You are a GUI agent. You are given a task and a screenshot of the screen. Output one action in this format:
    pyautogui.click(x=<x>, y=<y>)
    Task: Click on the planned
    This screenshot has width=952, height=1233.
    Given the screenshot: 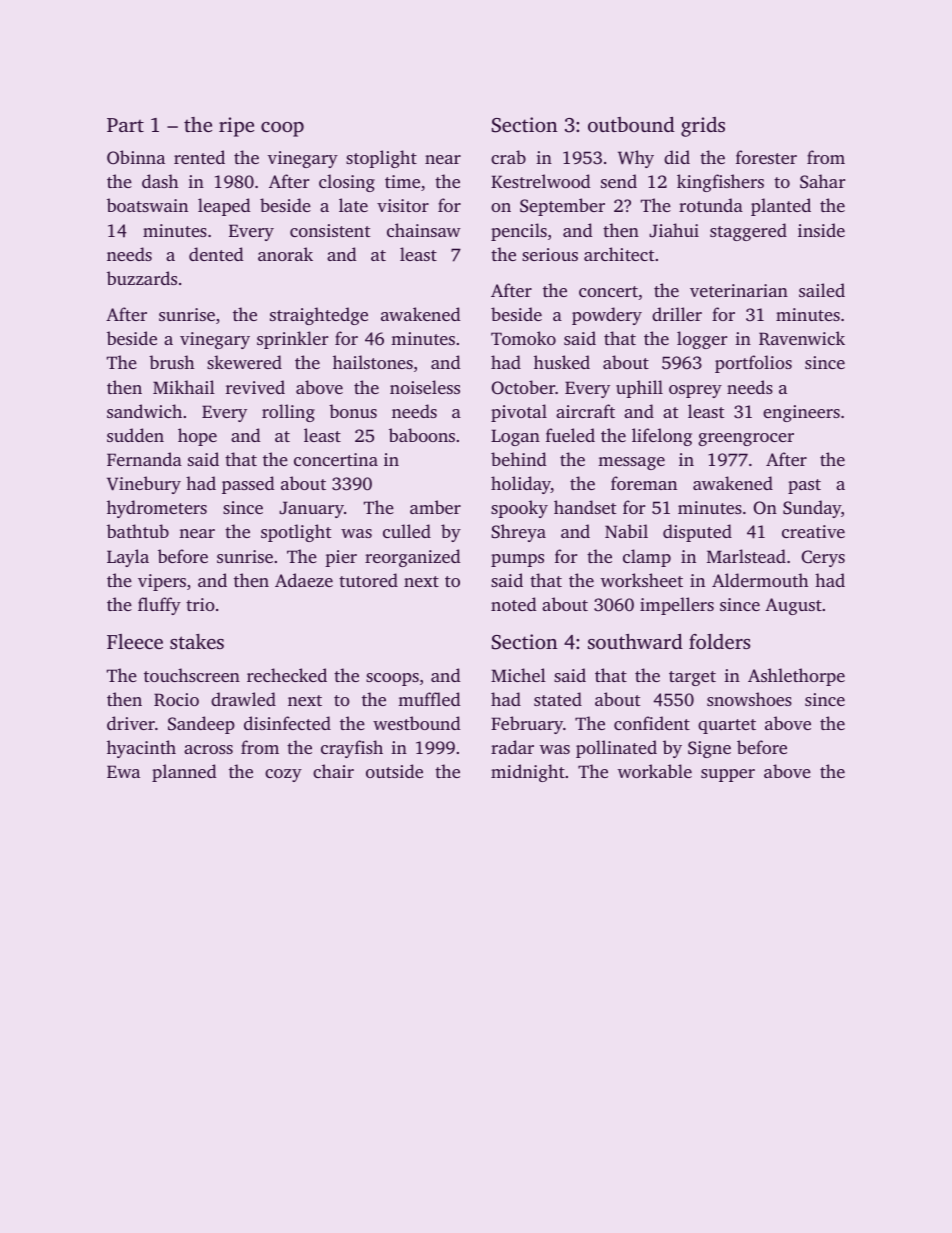 What is the action you would take?
    pyautogui.click(x=184, y=773)
